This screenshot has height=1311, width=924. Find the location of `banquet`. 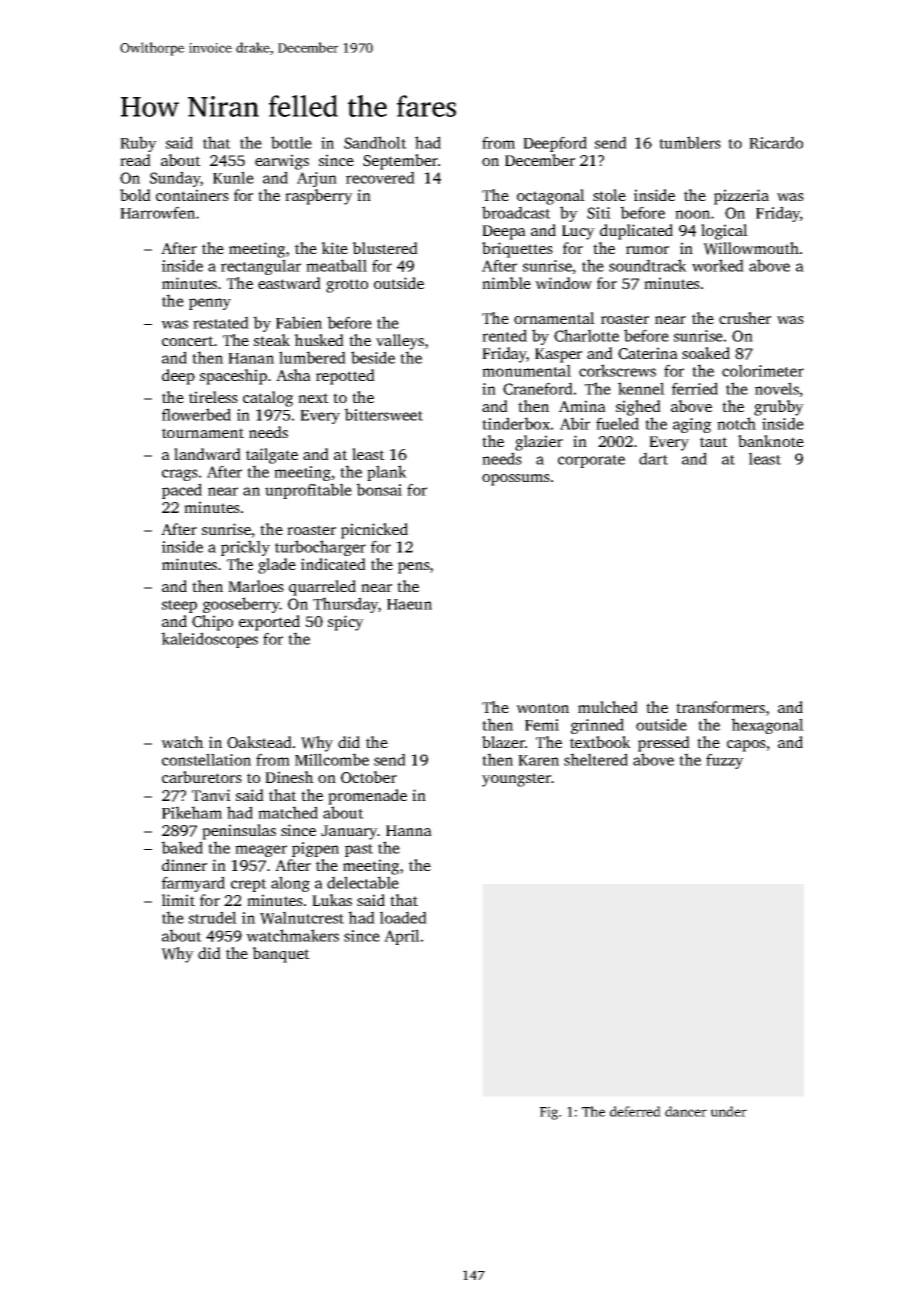

banquet is located at coordinates (281, 955).
